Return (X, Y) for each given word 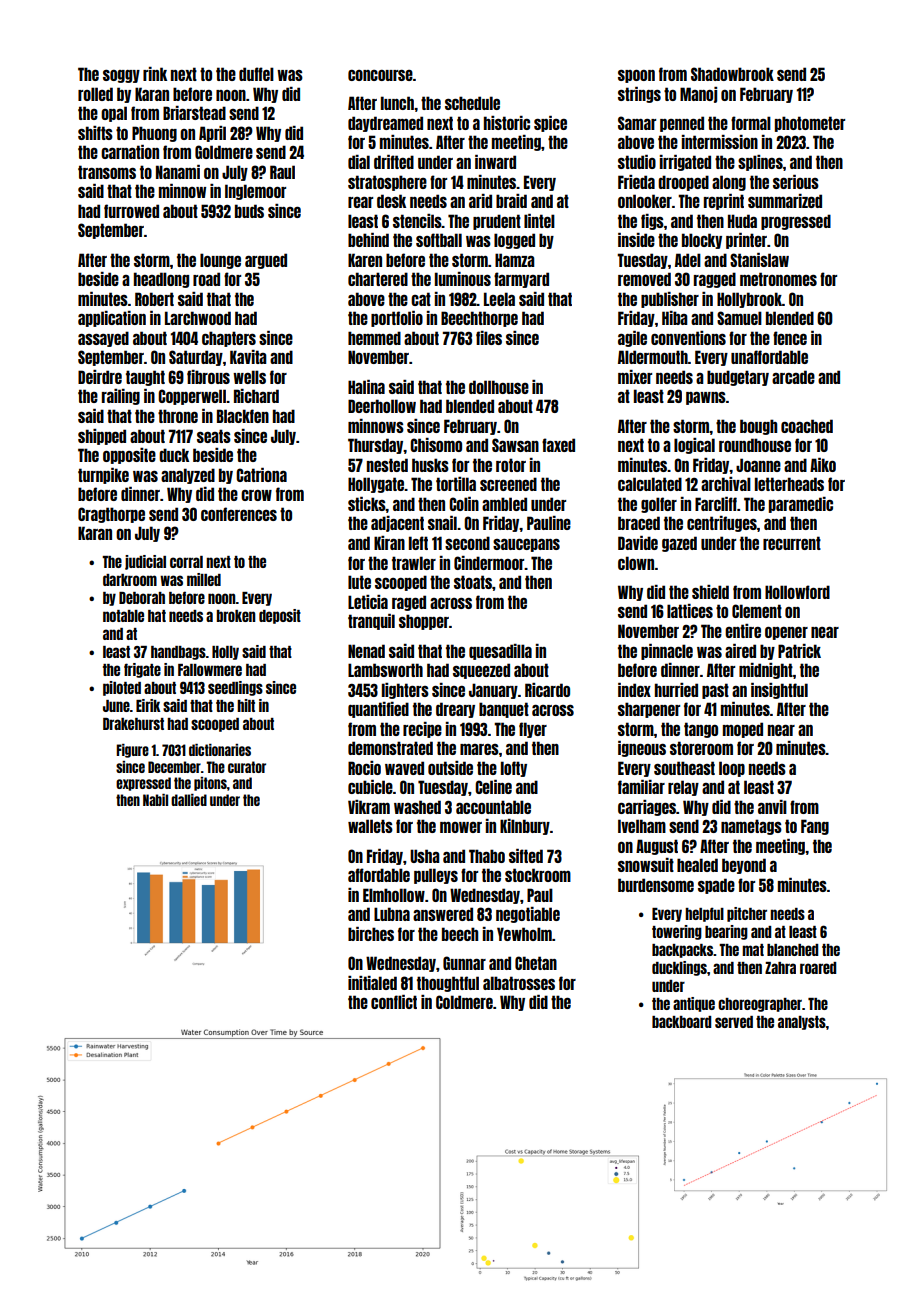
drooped (683, 183)
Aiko (823, 465)
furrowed (131, 211)
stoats (473, 582)
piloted (122, 688)
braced (639, 523)
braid (511, 201)
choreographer (760, 1005)
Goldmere (224, 152)
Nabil (155, 800)
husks (430, 465)
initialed (372, 983)
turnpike (103, 476)
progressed (796, 222)
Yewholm (524, 934)
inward (495, 162)
